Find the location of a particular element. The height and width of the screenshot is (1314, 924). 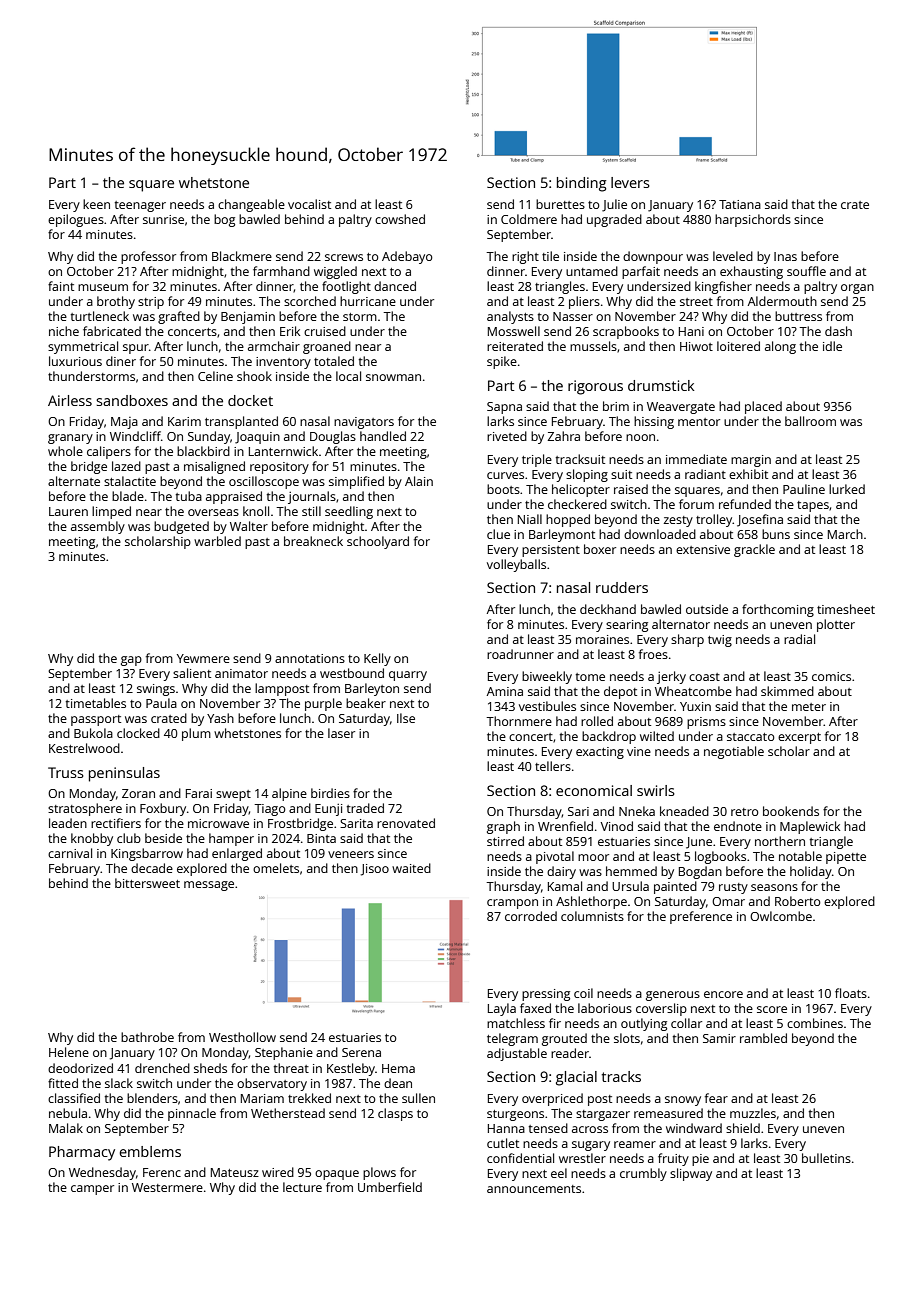

blenders is located at coordinates (152, 1098).
